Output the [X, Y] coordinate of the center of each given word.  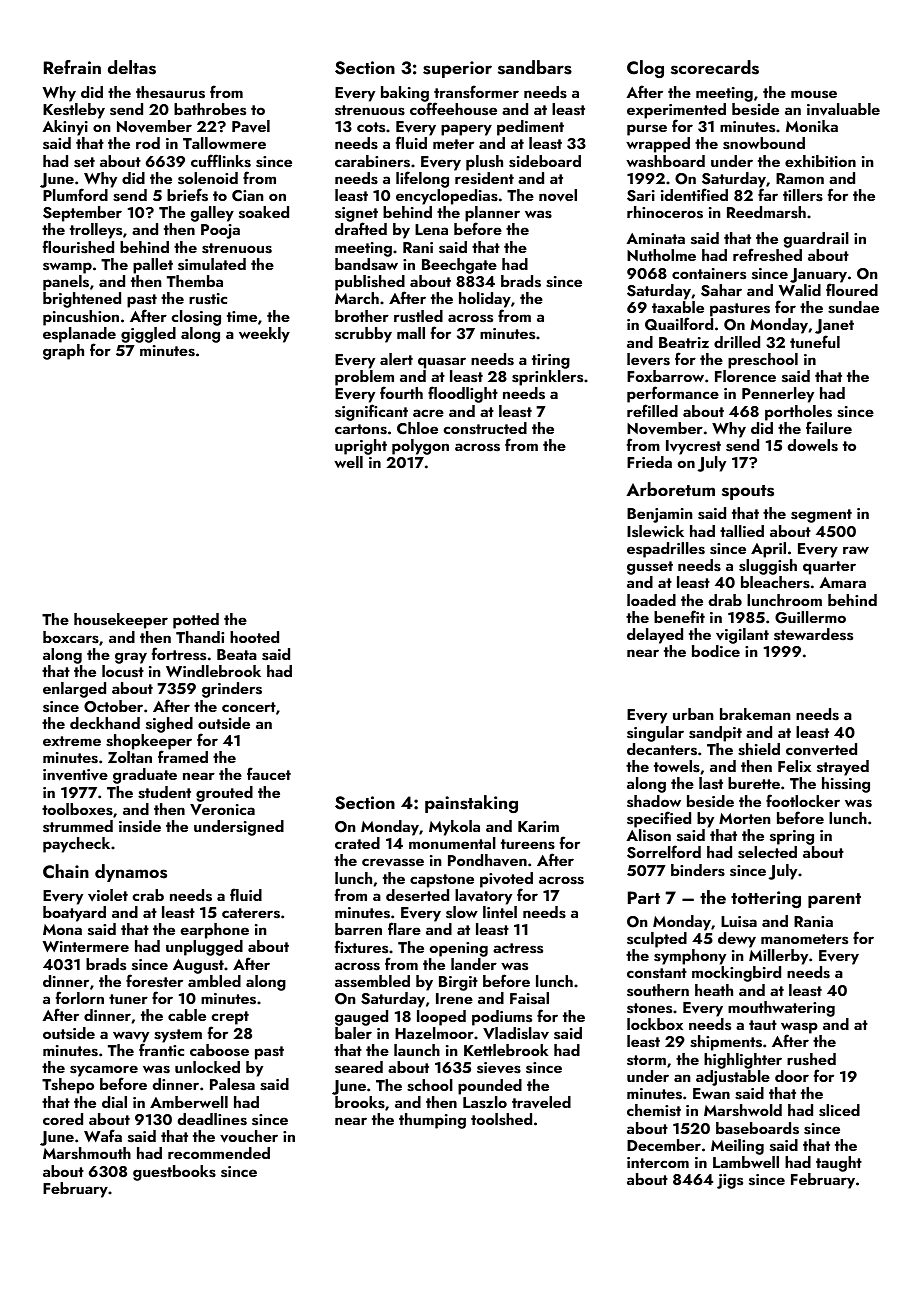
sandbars [535, 67]
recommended [219, 1153]
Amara [842, 582]
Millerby [778, 957]
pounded [490, 1087]
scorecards [715, 67]
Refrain [72, 67]
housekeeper [121, 621]
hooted [254, 637]
